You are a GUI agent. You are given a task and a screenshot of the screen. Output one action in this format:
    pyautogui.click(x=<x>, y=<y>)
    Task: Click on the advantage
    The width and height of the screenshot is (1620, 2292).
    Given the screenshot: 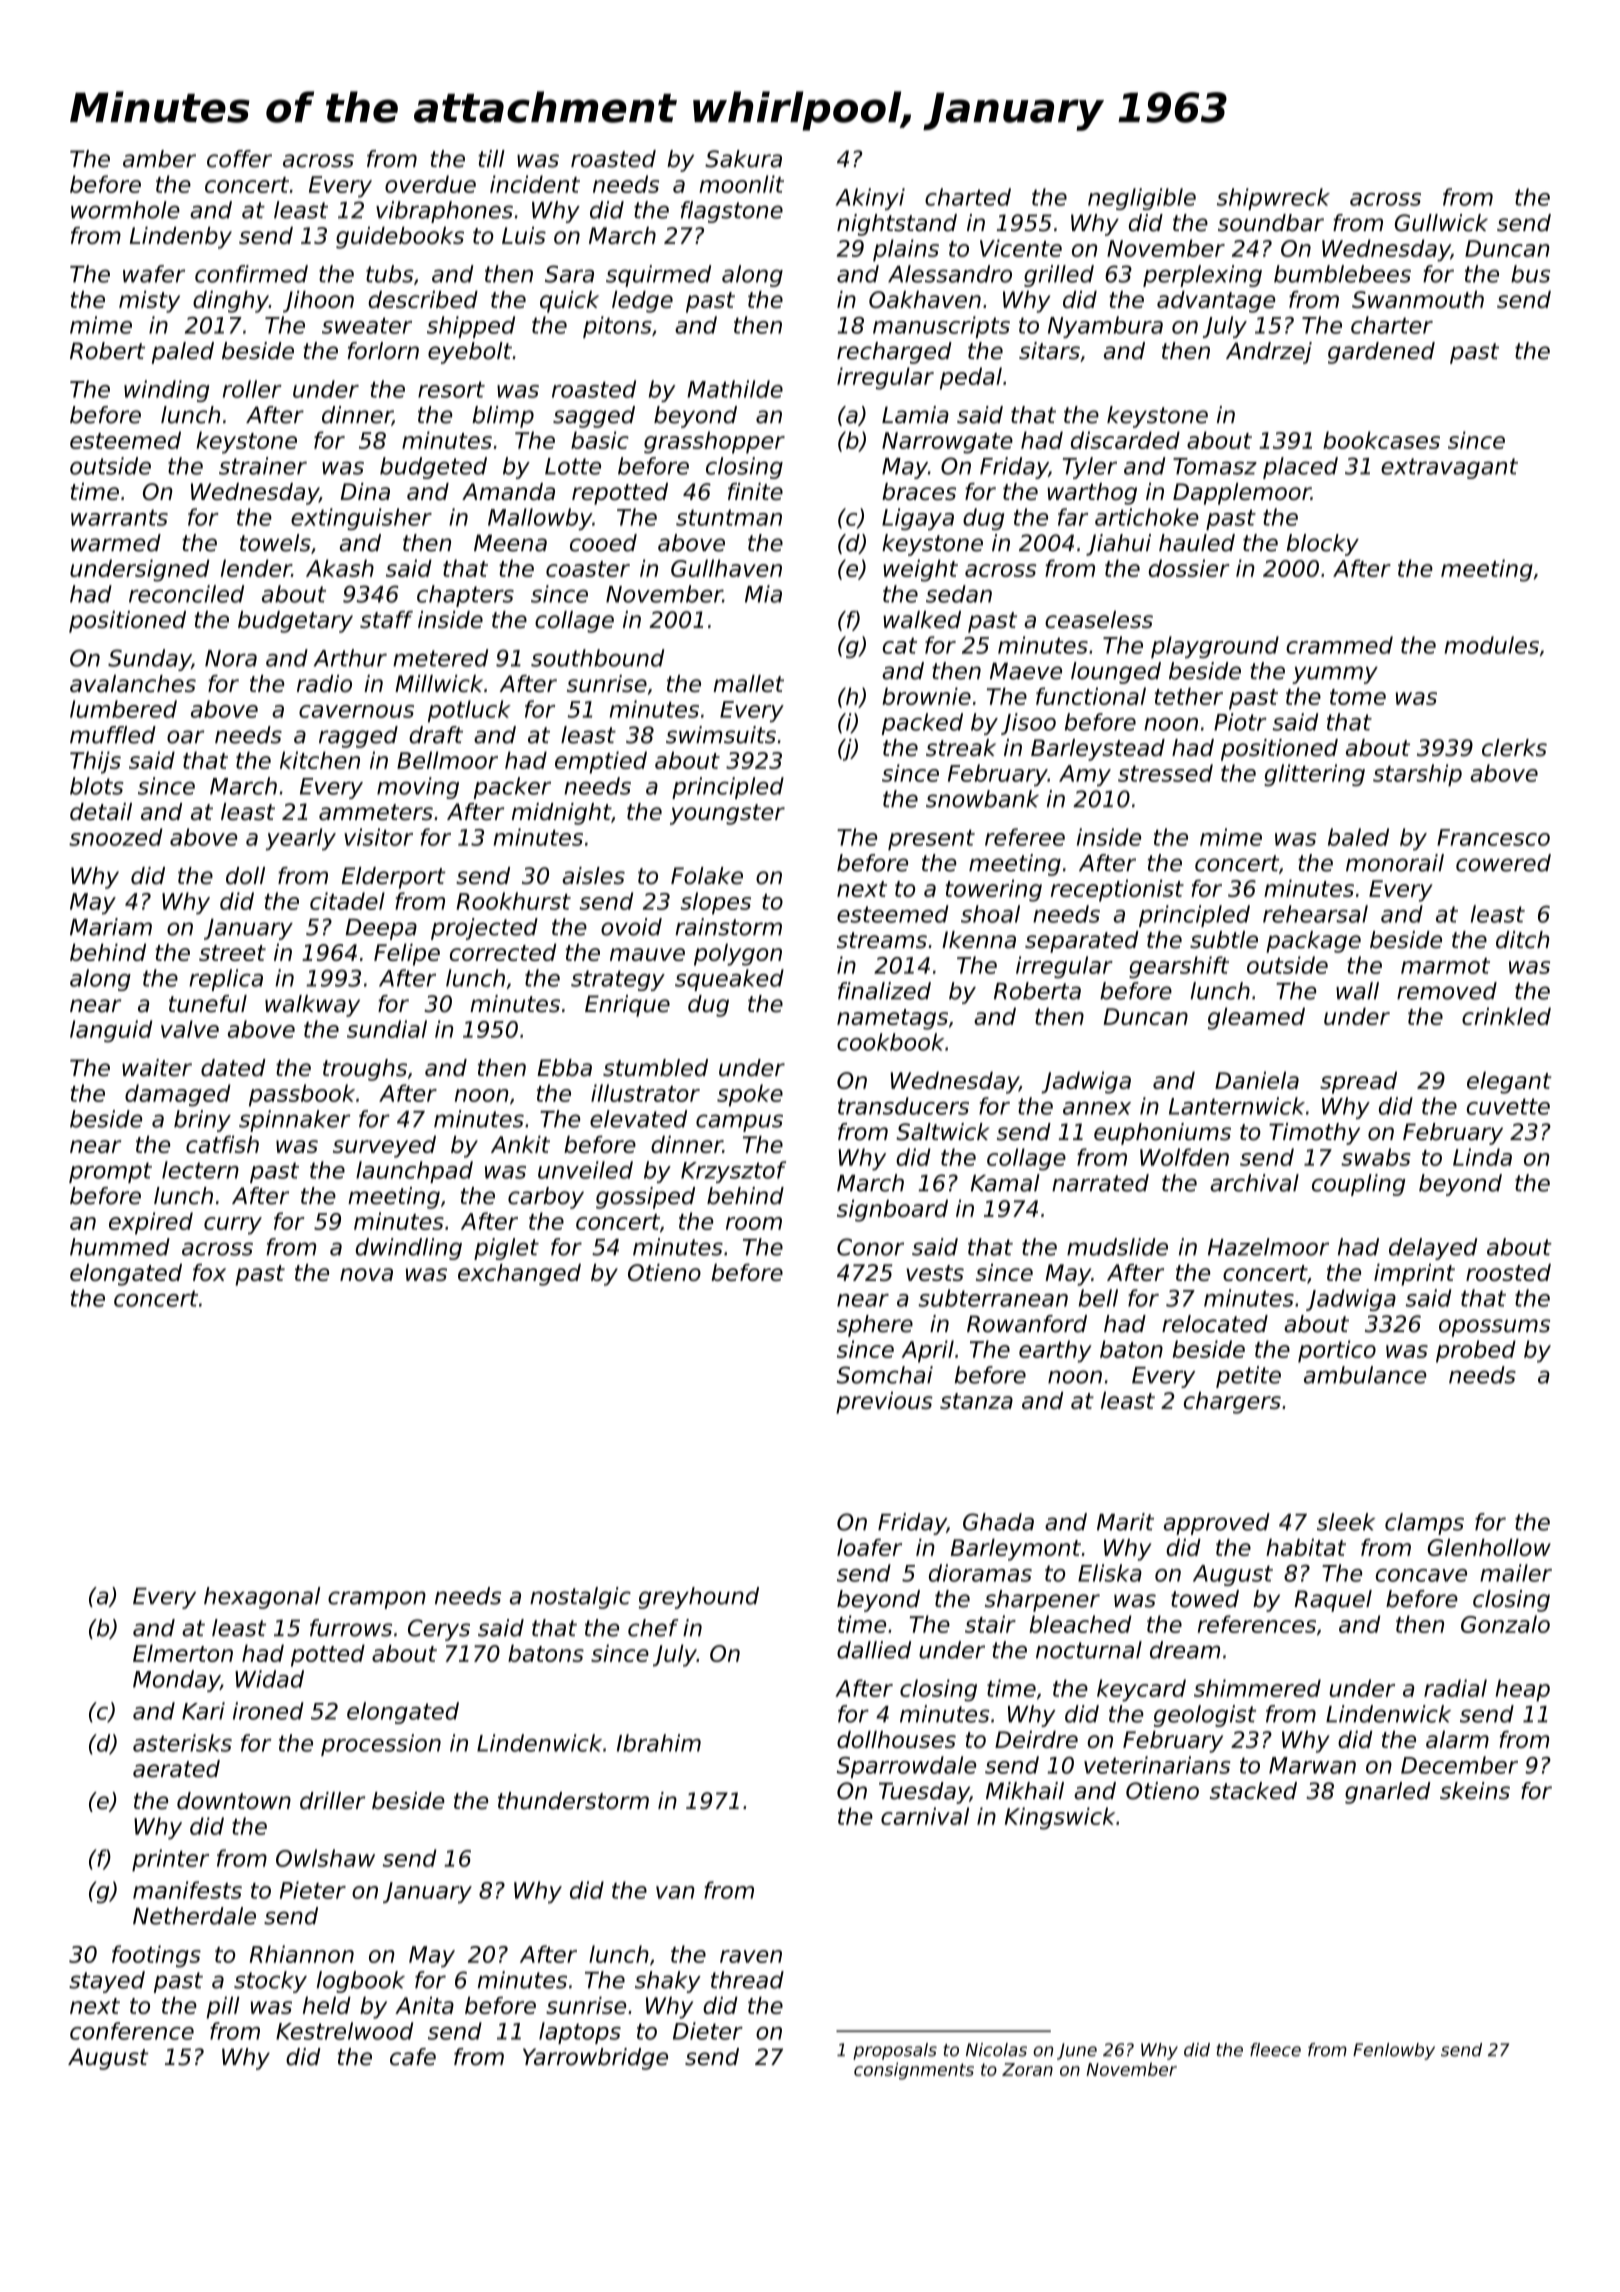 What is the action you would take?
    pyautogui.click(x=1216, y=302)
